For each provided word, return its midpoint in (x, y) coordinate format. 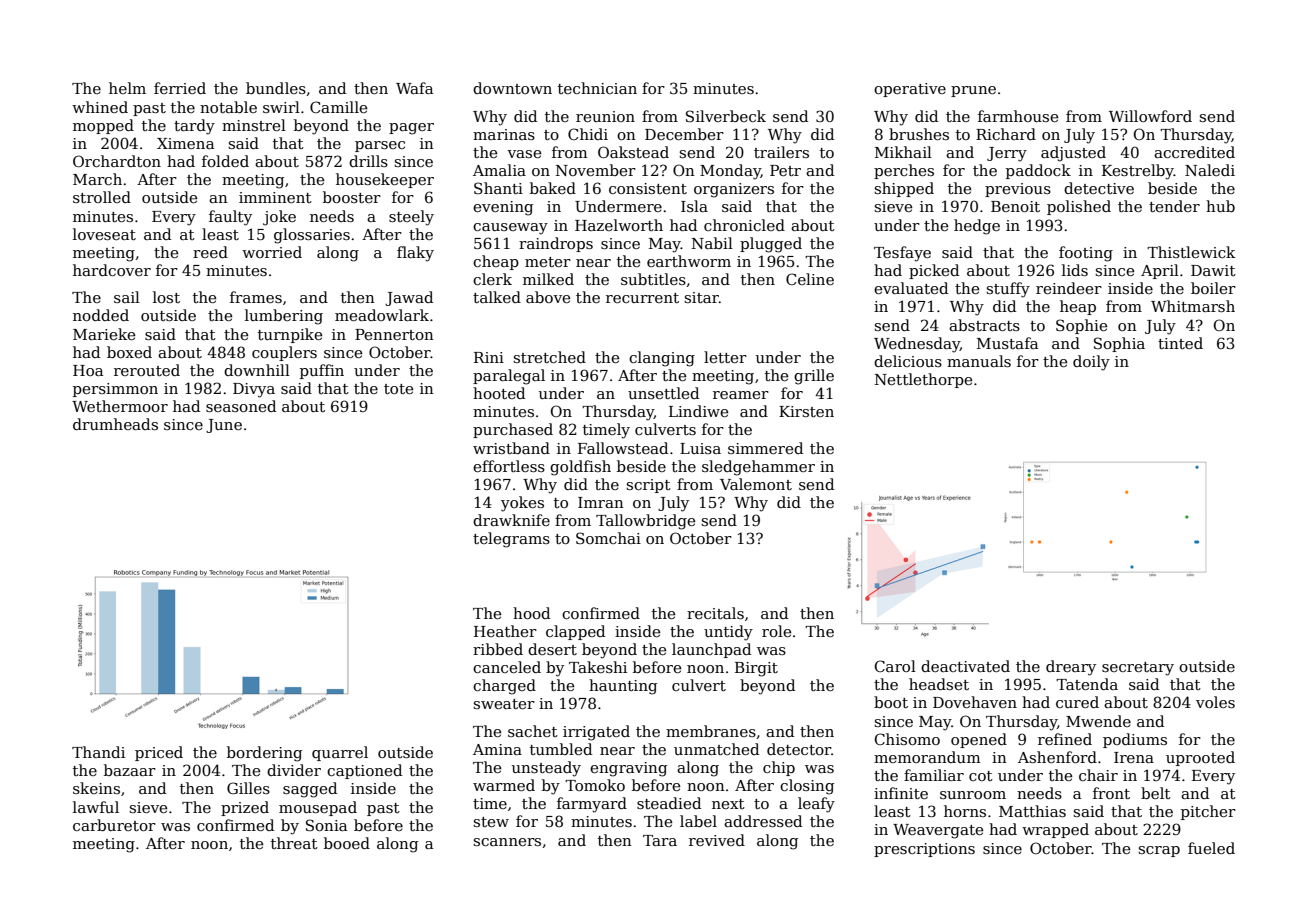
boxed (129, 352)
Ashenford (1057, 757)
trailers (781, 152)
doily (1091, 363)
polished (1079, 207)
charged (504, 687)
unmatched (716, 749)
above (548, 297)
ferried (180, 88)
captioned (364, 771)
